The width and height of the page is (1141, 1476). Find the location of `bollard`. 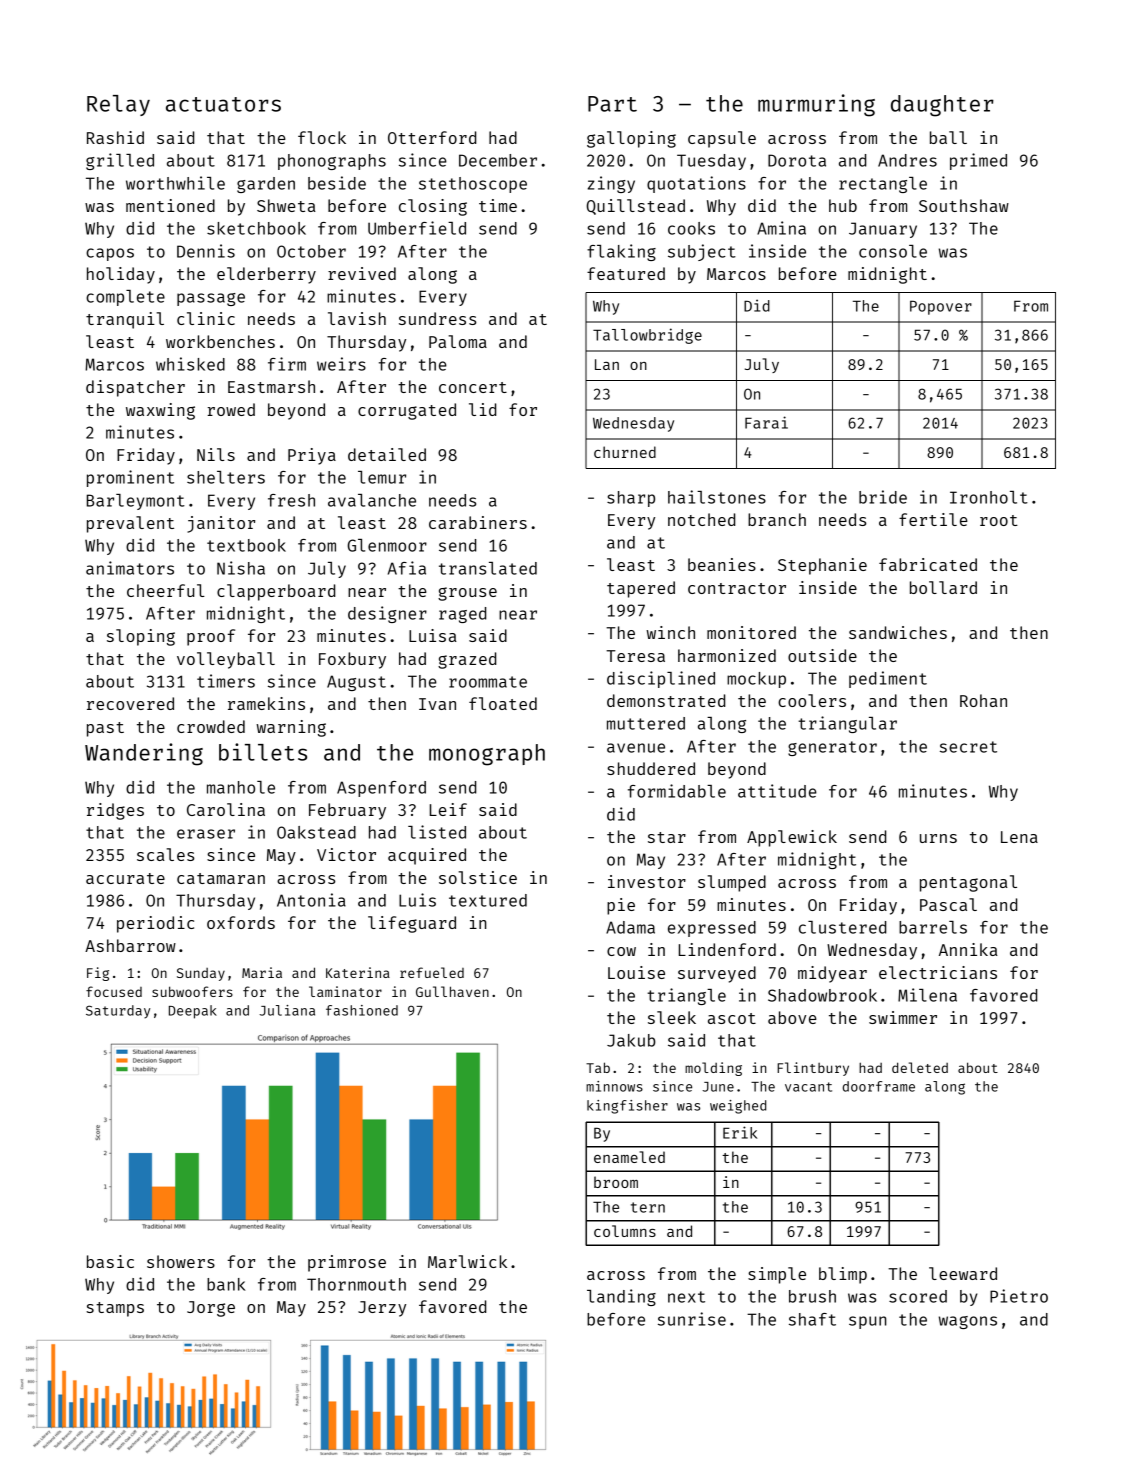

bollard is located at coordinates (943, 587).
